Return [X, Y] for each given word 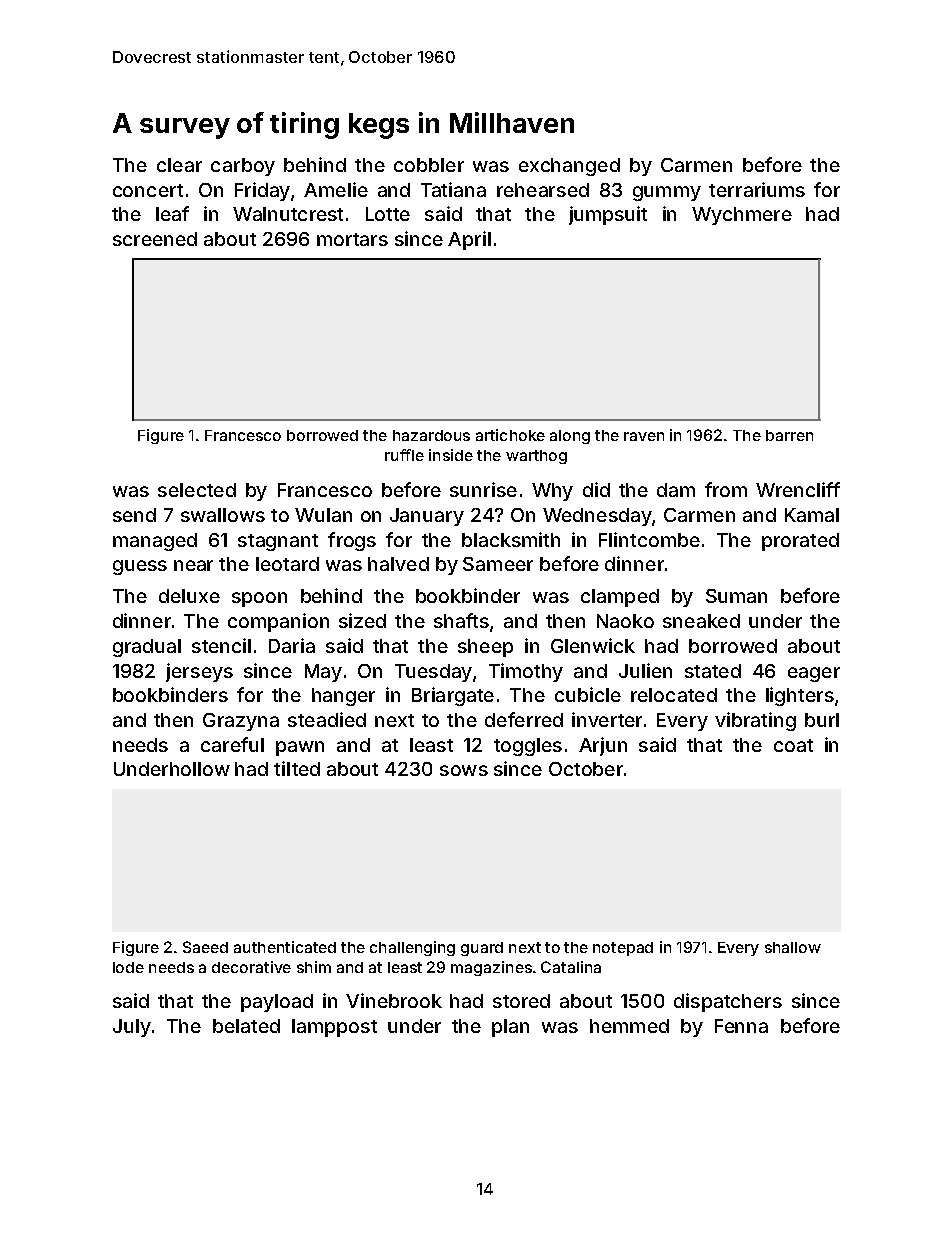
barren [789, 435]
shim [314, 967]
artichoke [510, 435]
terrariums [757, 189]
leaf [172, 213]
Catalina [571, 967]
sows [464, 770]
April [469, 240]
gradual [147, 648]
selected [197, 490]
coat [793, 745]
